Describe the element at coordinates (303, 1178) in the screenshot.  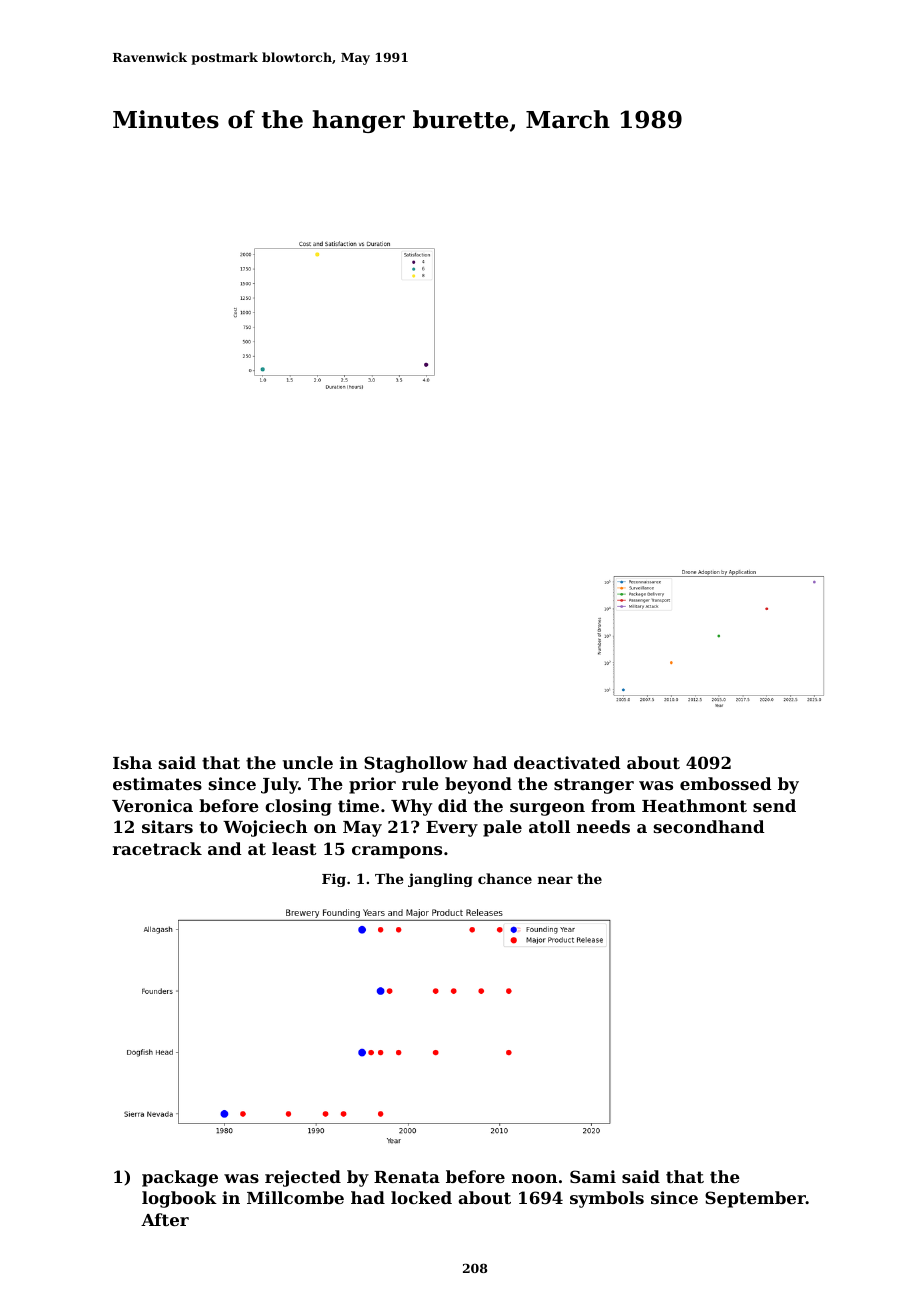
I see `rejected` at that location.
